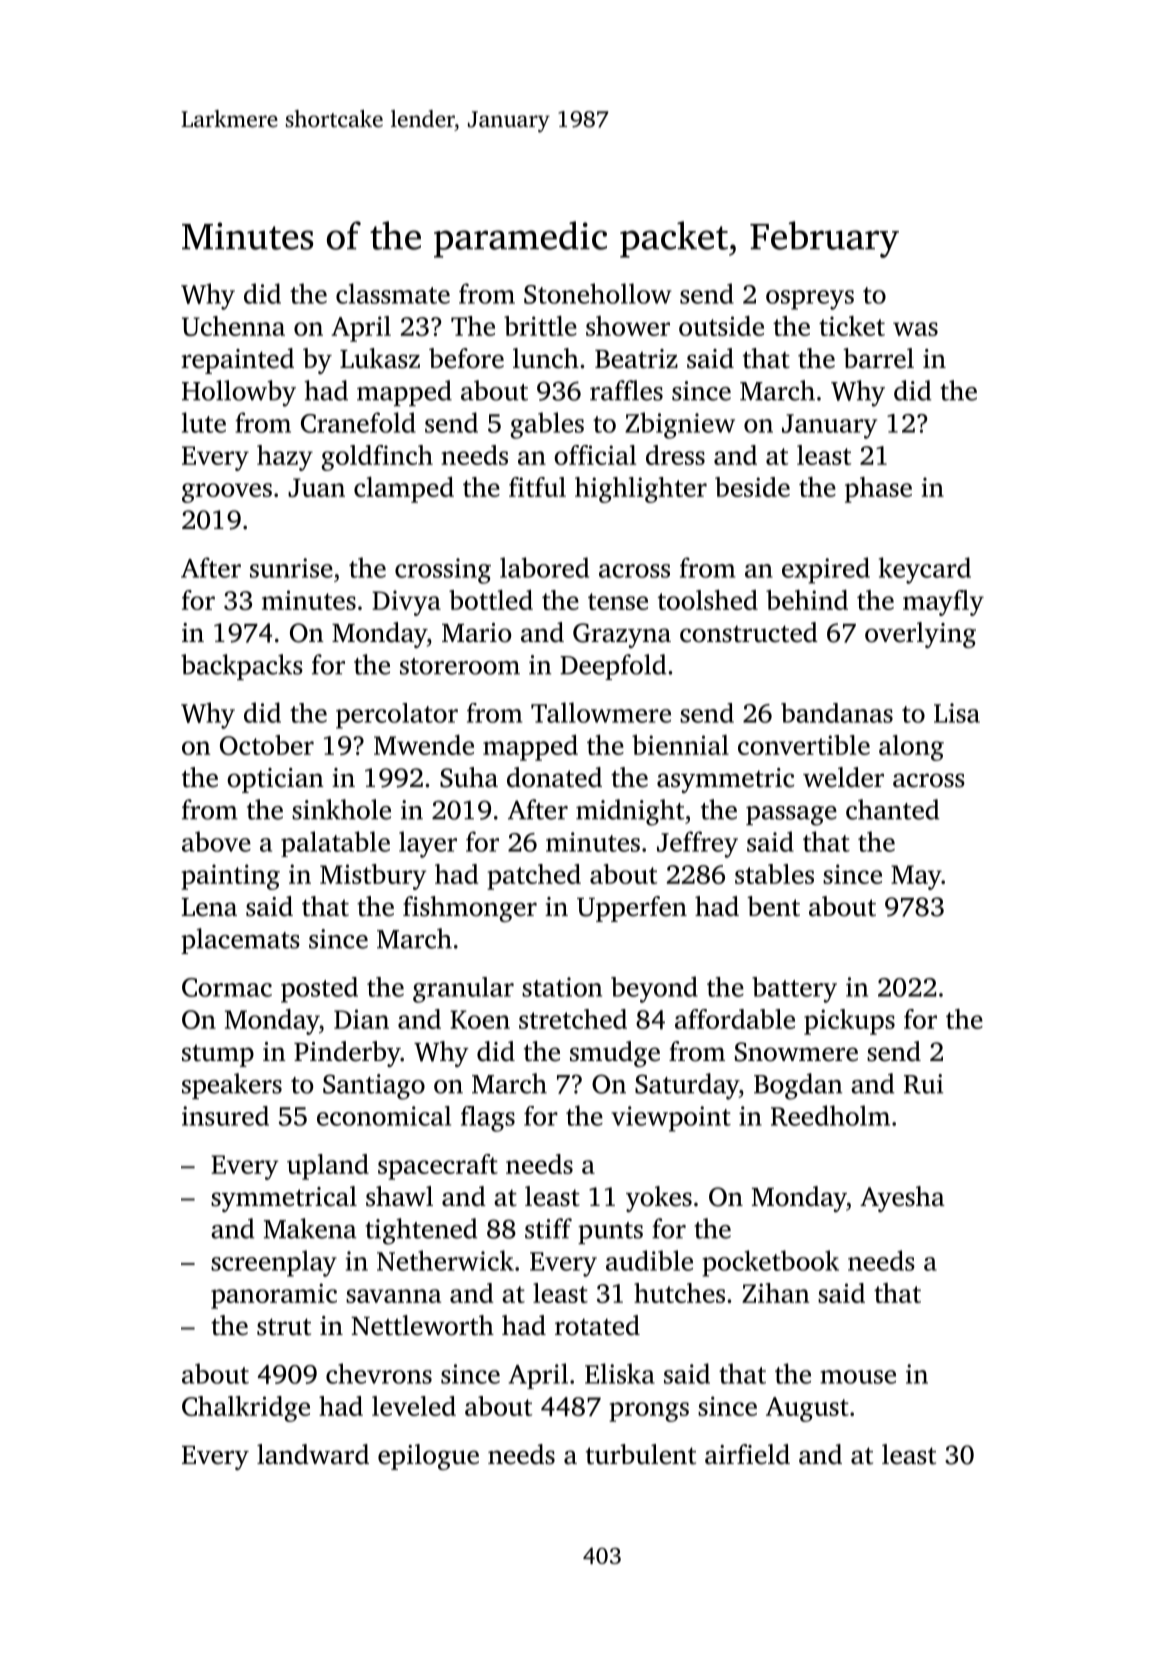 The image size is (1165, 1654). What do you see at coordinates (923, 1084) in the document?
I see `Rui` at bounding box center [923, 1084].
